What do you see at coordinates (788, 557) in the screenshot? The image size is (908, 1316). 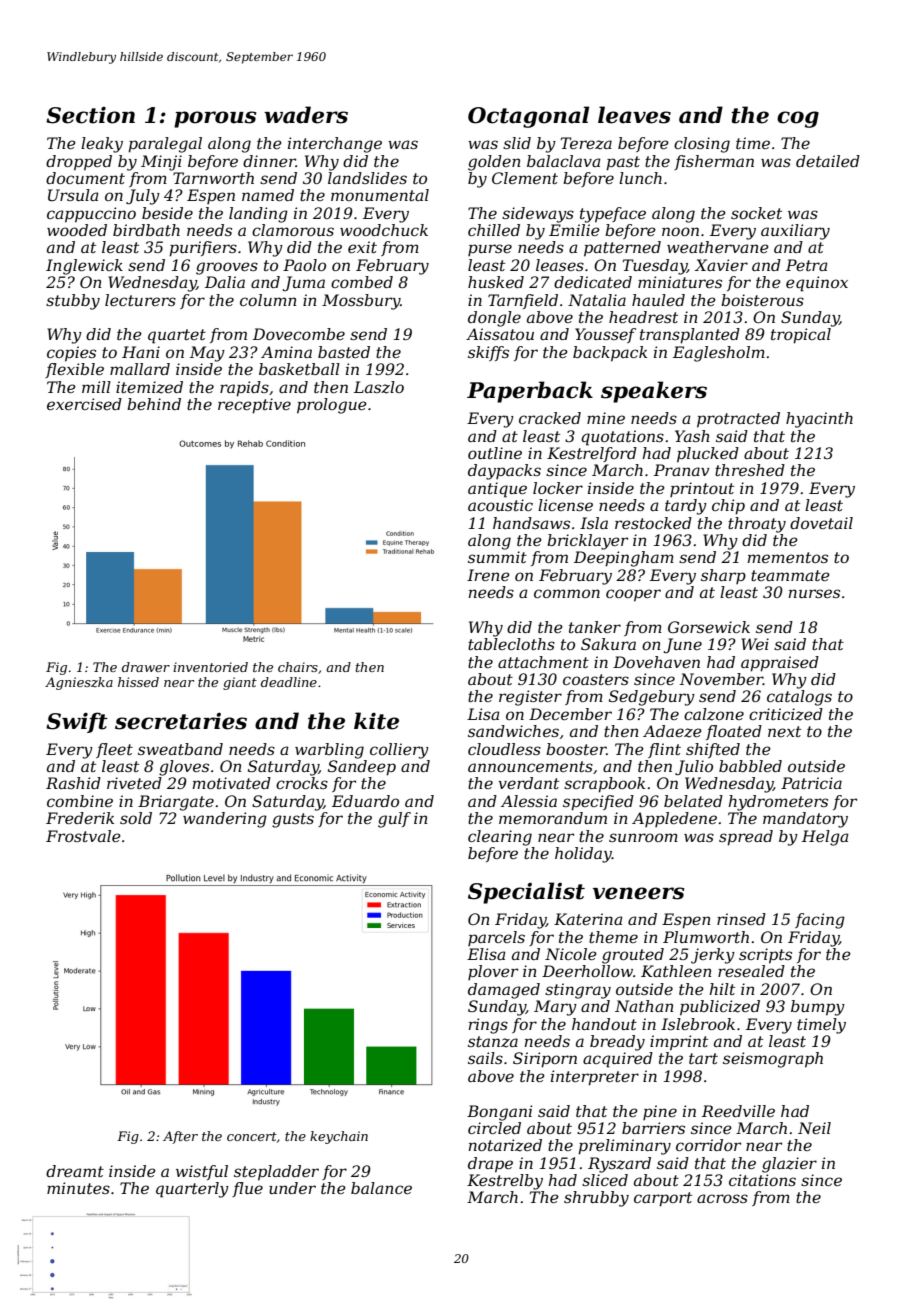 I see `mementos` at bounding box center [788, 557].
